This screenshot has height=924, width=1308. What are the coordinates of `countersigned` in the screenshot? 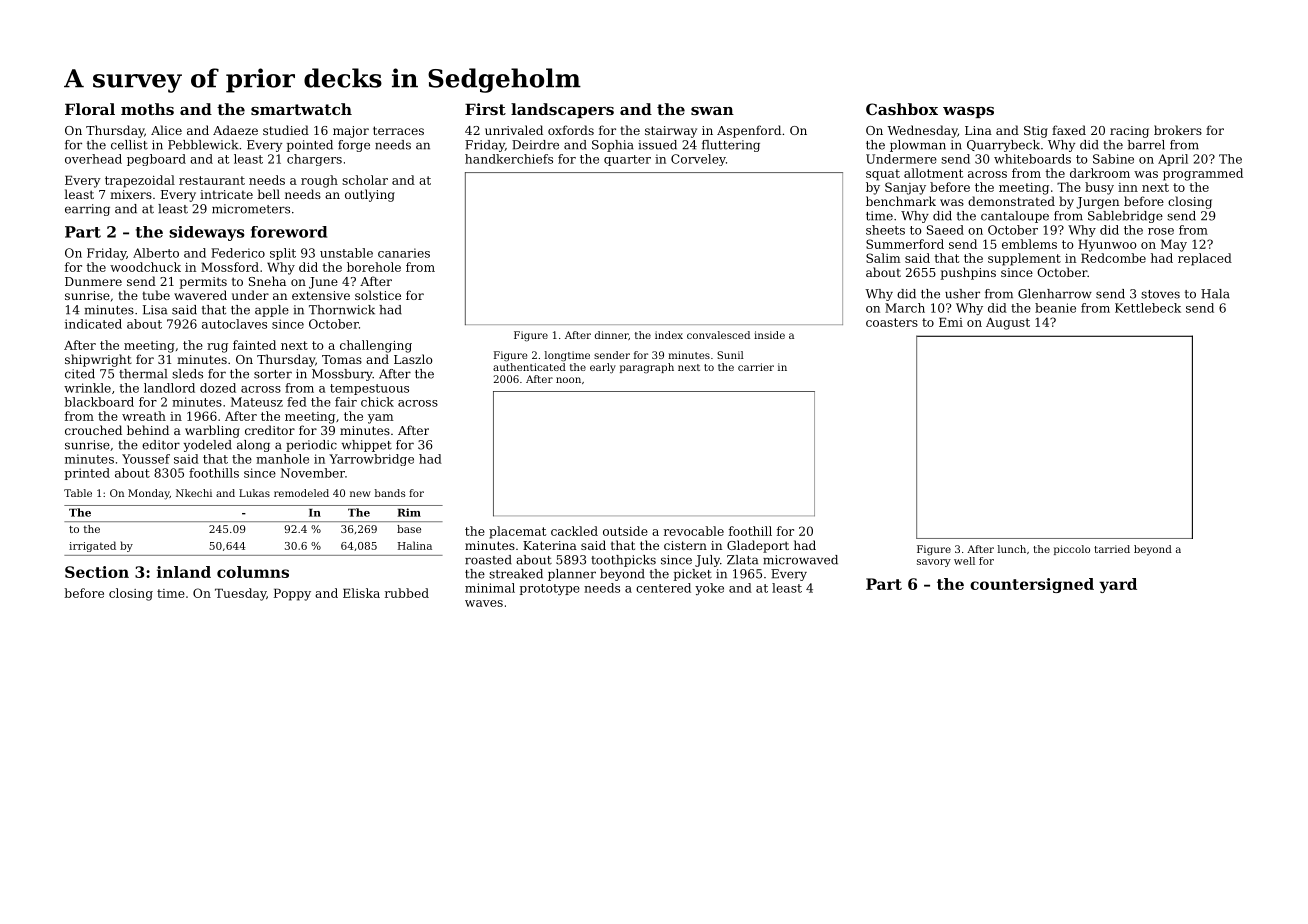 It's located at (1032, 585).
